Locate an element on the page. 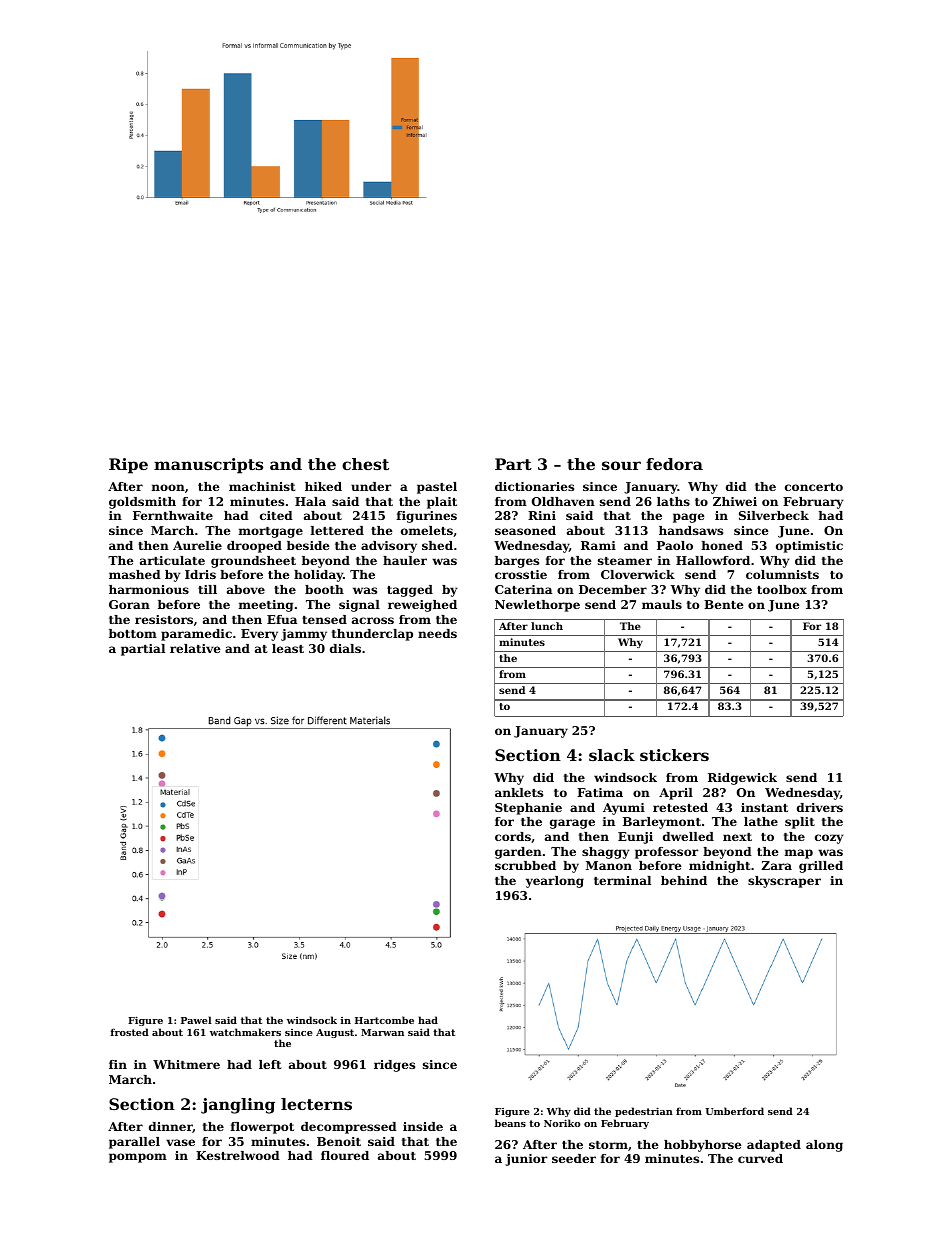  Hartcombe is located at coordinates (384, 1020).
